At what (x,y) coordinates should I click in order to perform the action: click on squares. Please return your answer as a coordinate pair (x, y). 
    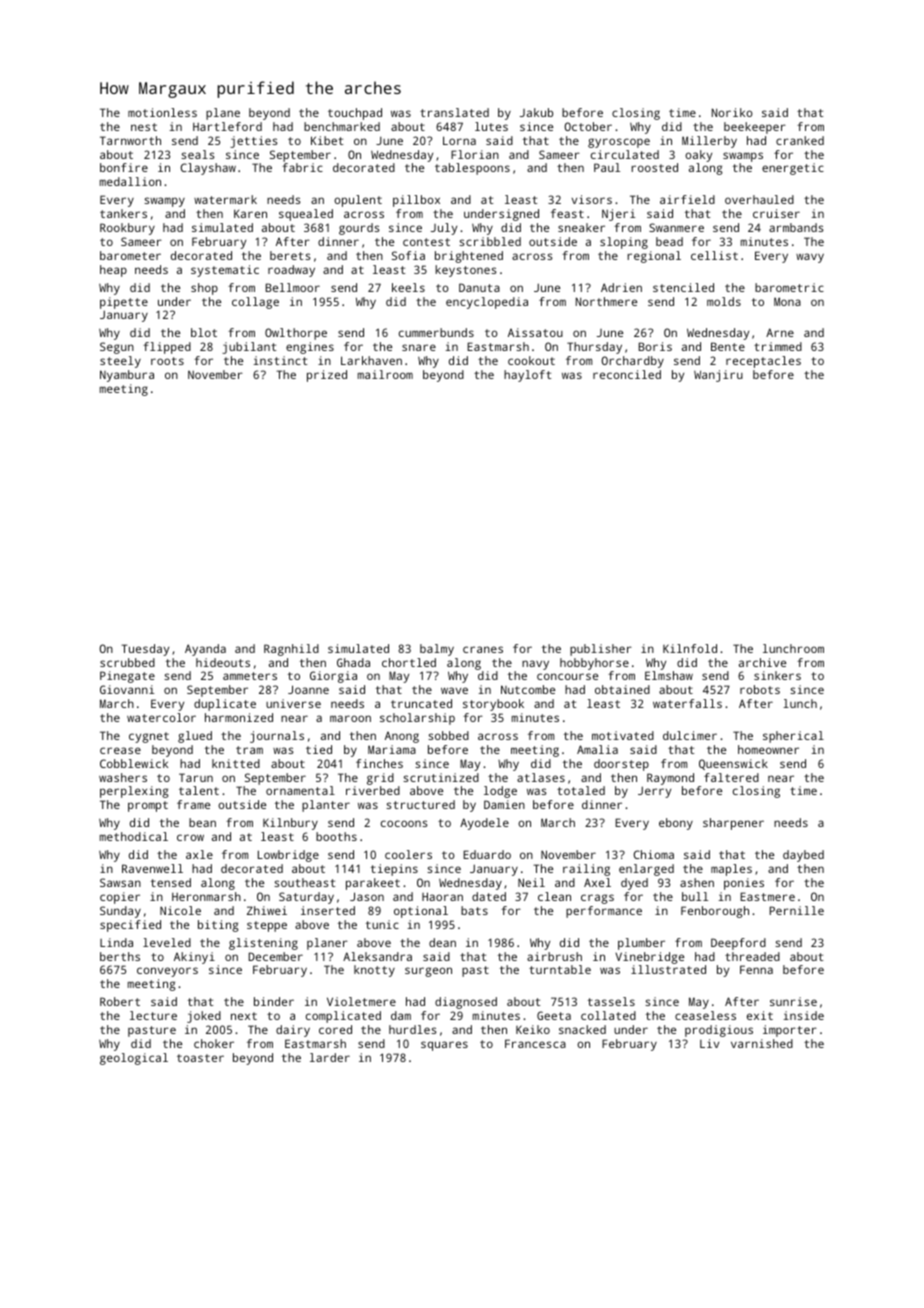
    Looking at the image, I should click on (444, 1046).
